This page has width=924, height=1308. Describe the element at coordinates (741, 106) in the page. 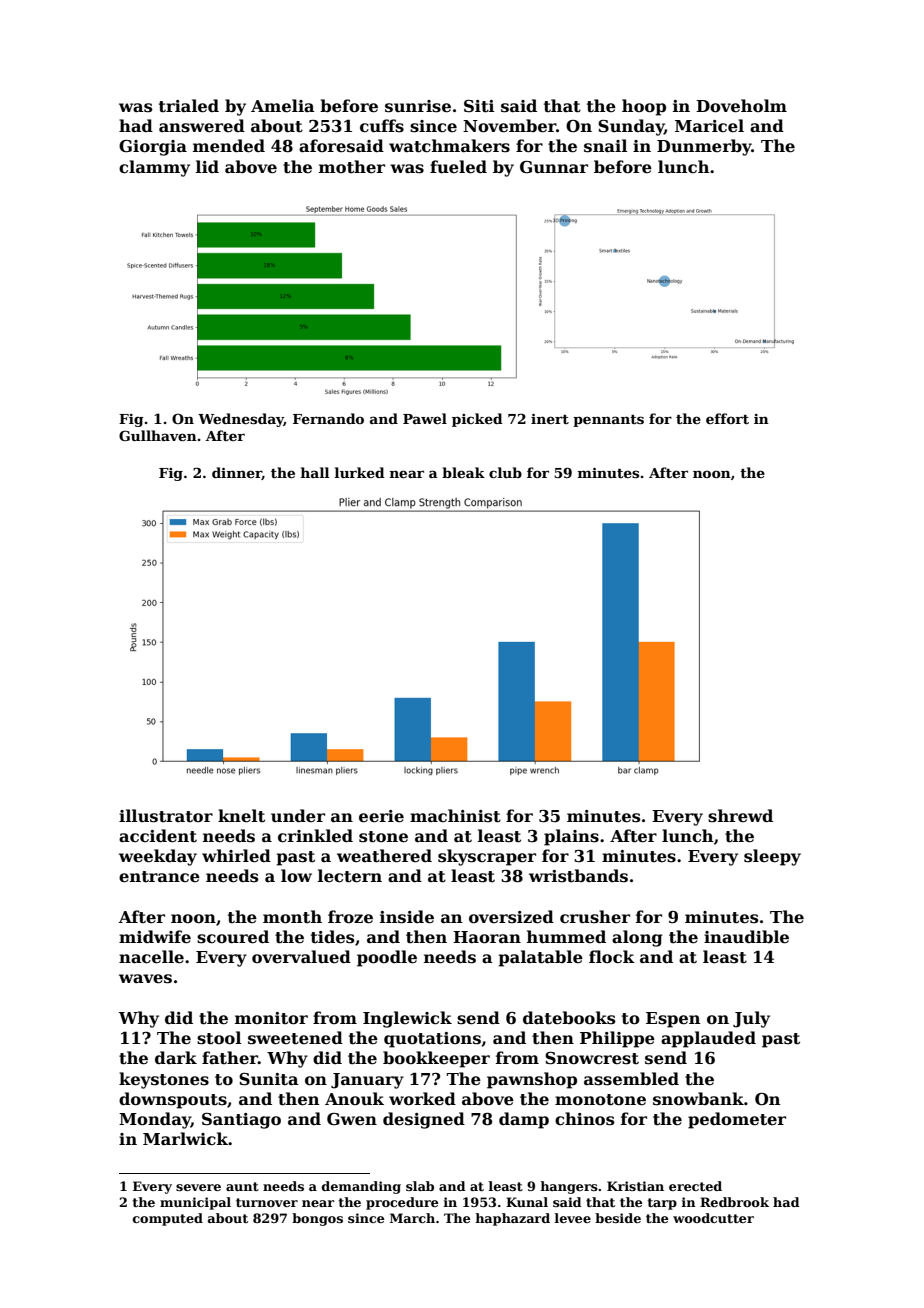

I see `Doveholm` at that location.
